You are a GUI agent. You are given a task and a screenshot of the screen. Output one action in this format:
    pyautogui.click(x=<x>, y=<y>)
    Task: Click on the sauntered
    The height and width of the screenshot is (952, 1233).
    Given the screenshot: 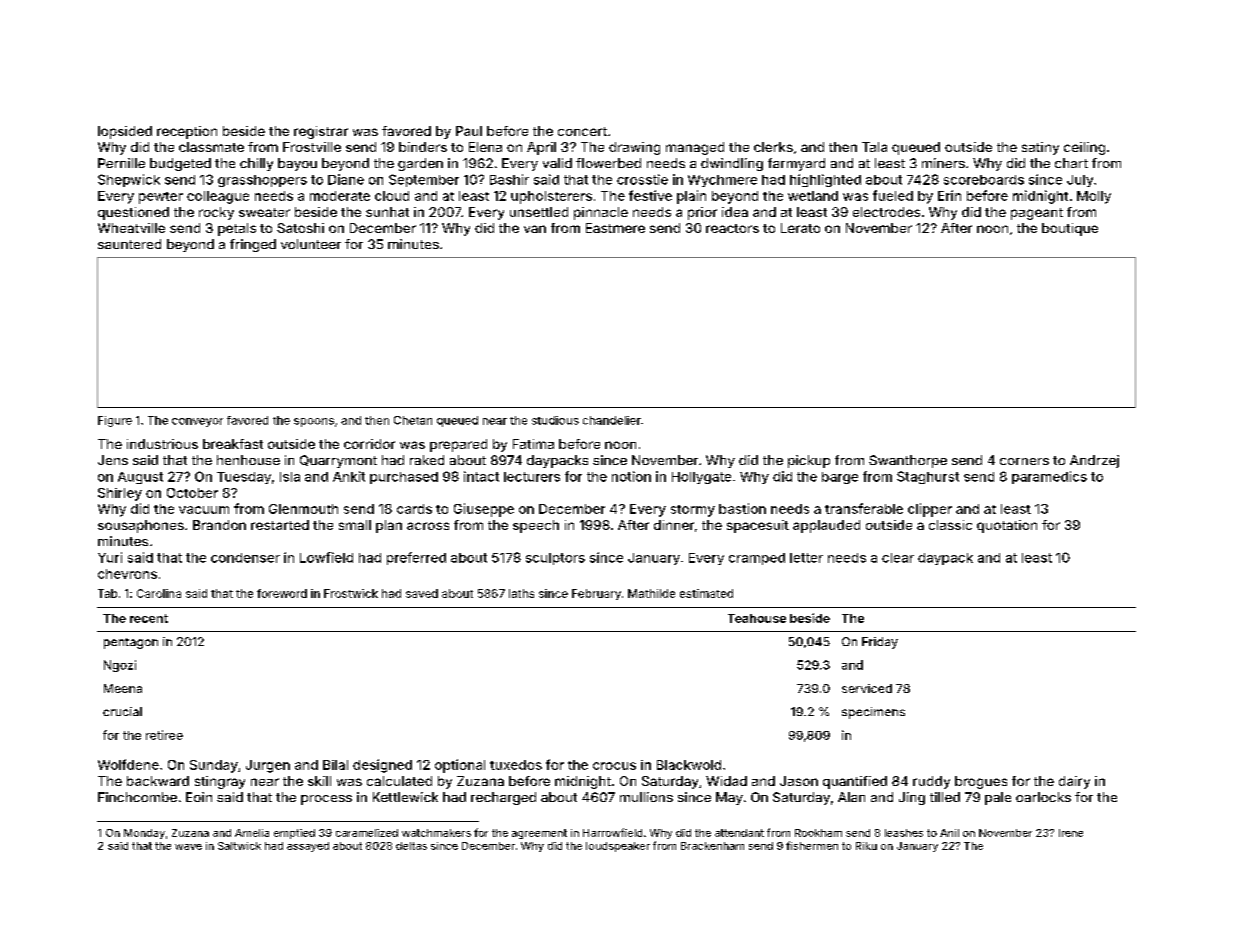 What is the action you would take?
    pyautogui.click(x=129, y=244)
